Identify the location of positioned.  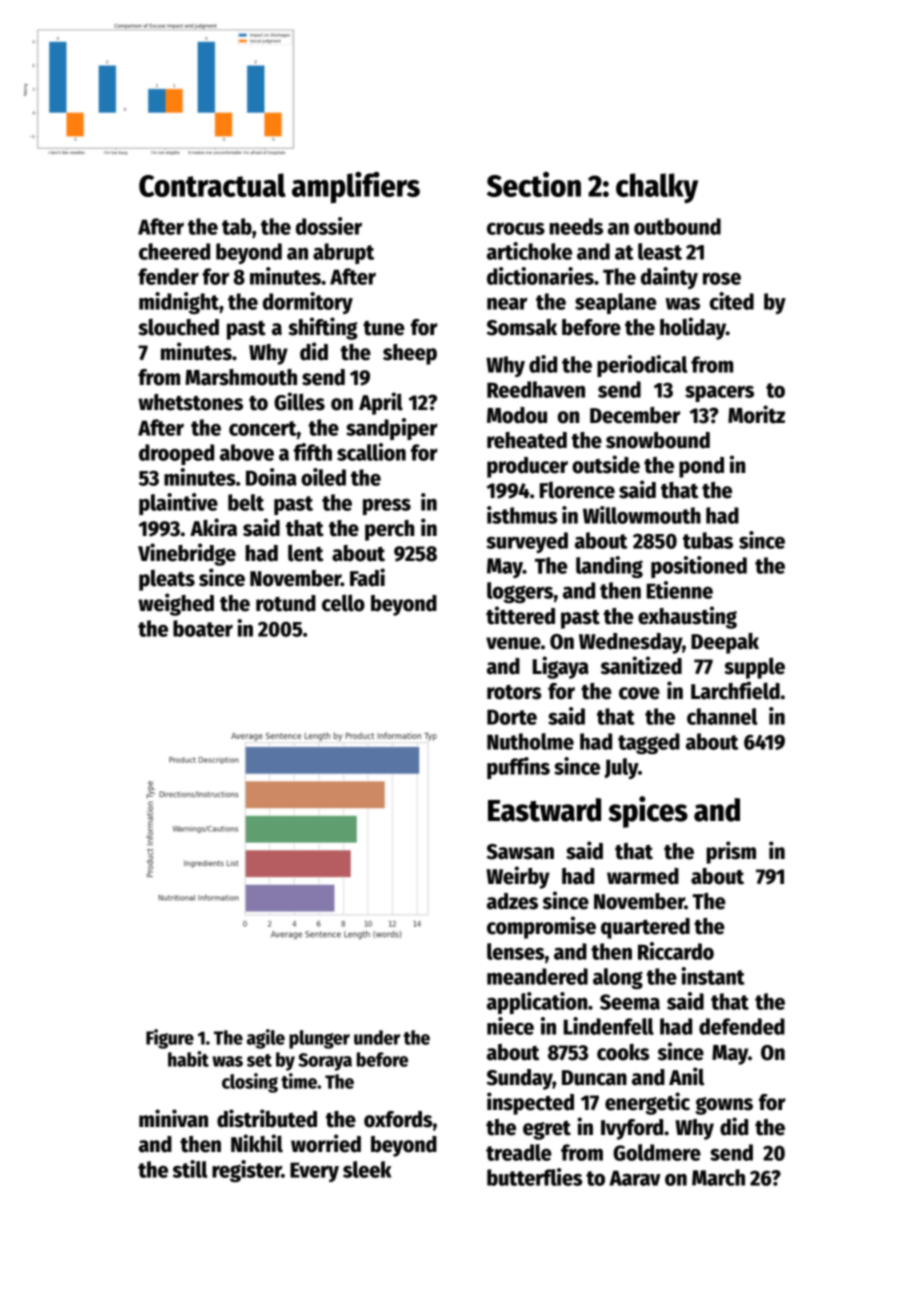
(699, 567).
